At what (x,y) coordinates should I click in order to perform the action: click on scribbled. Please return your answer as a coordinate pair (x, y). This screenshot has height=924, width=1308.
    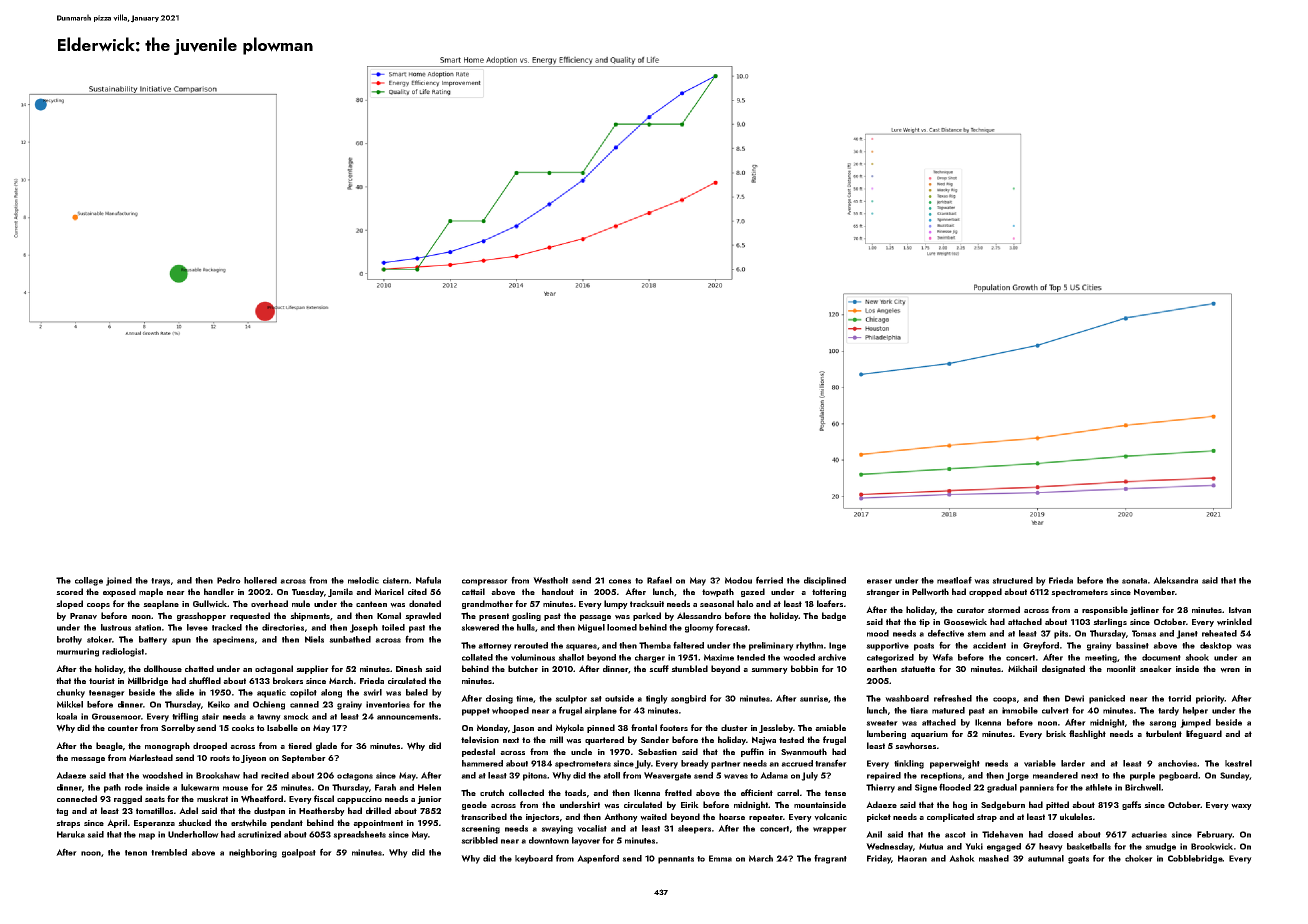
    Looking at the image, I should click on (479, 840).
